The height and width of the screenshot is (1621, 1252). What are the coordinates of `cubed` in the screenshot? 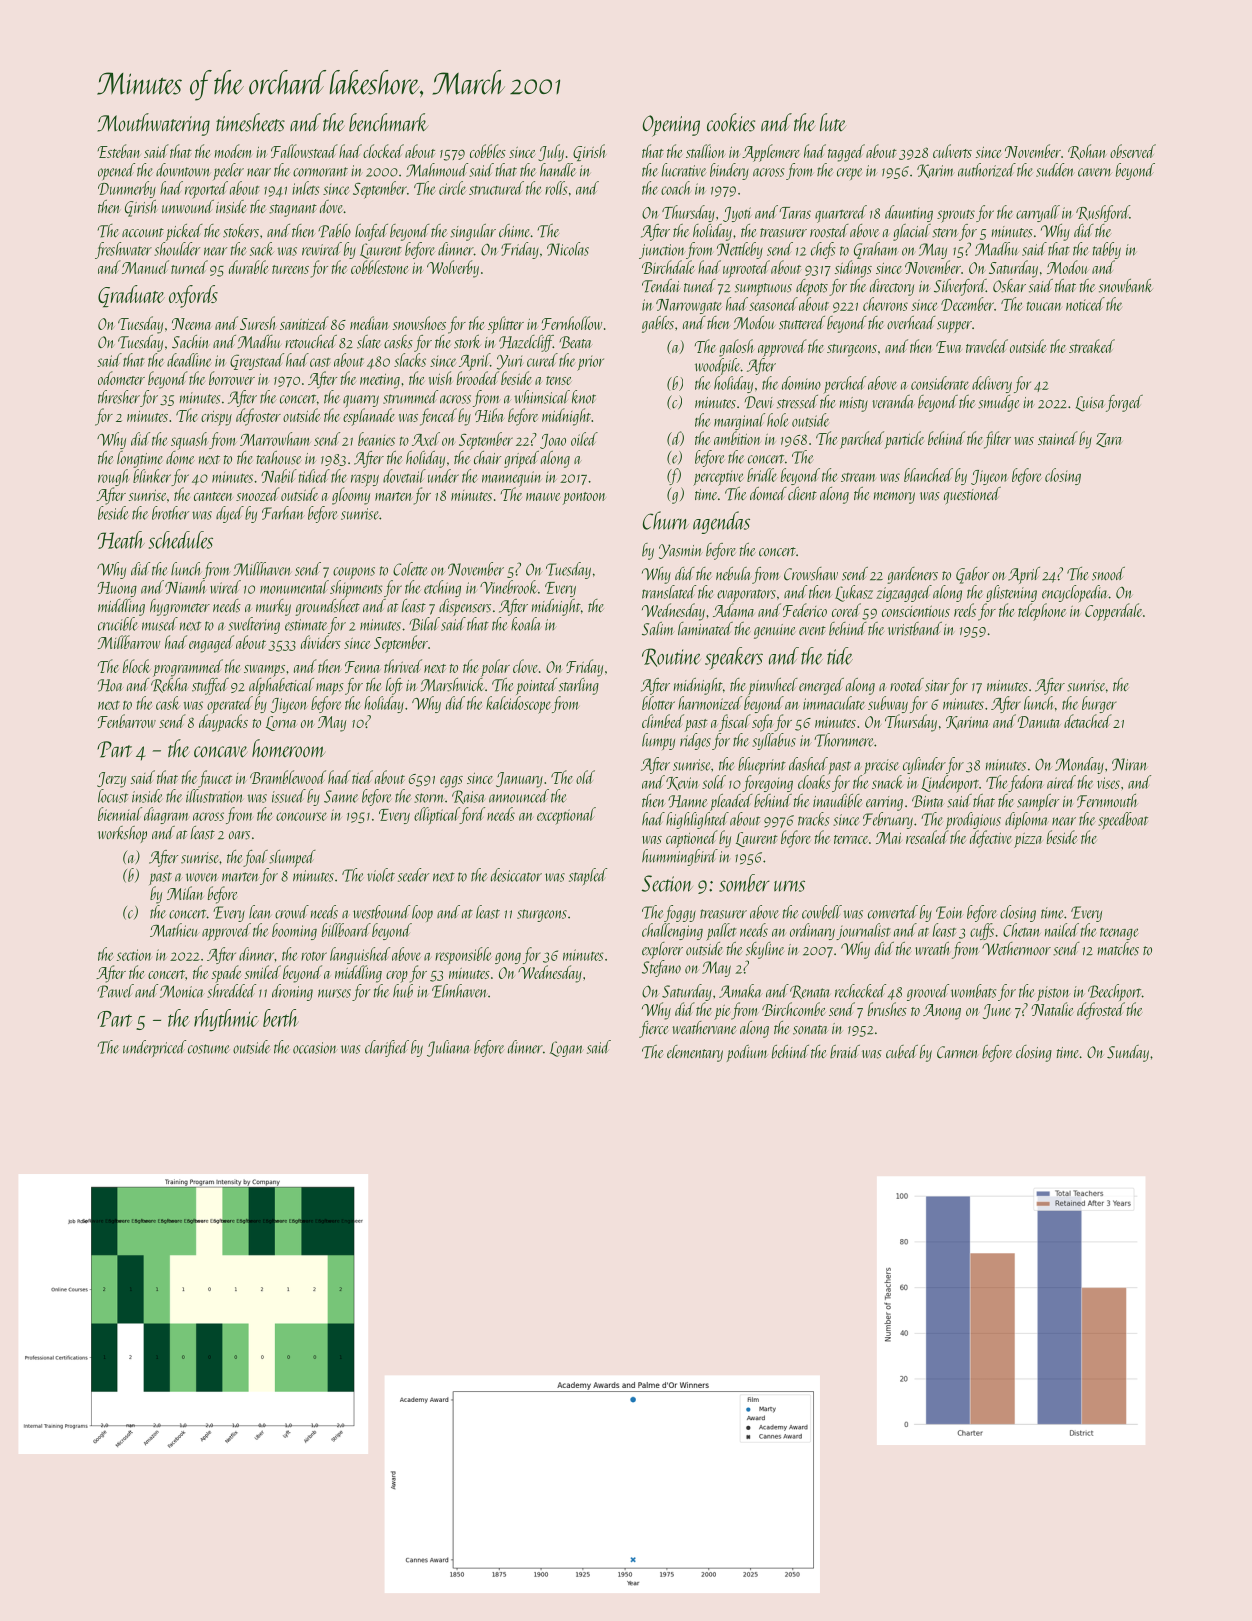 It's located at (902, 1052).
